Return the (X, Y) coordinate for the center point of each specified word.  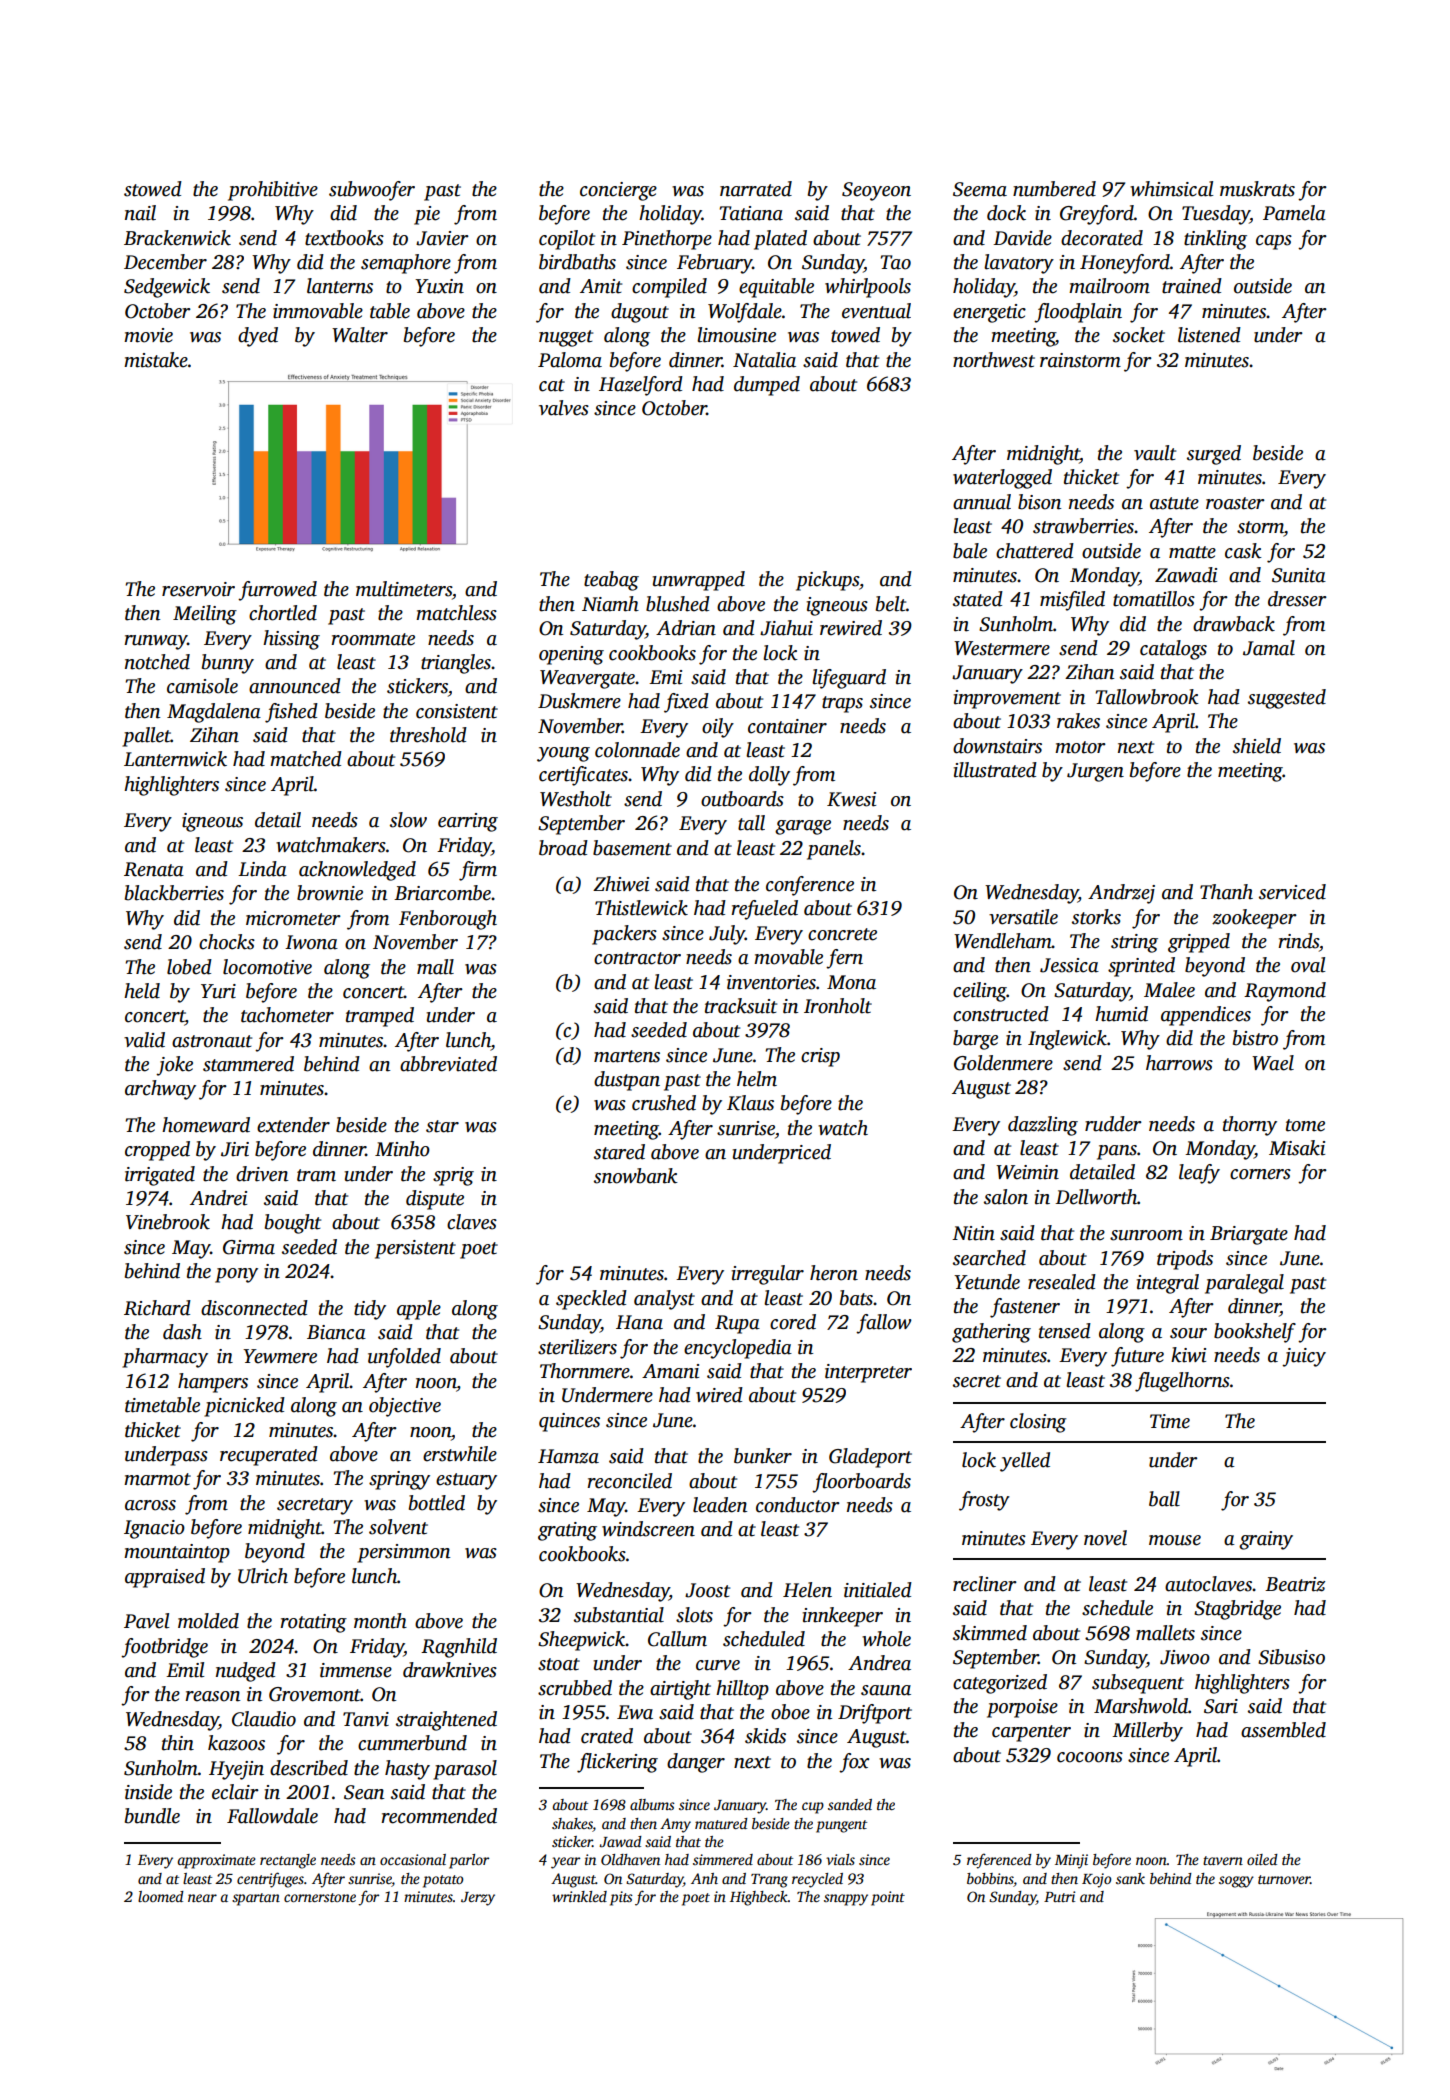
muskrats (1257, 189)
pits (621, 1898)
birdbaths (577, 262)
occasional (413, 1859)
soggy (1236, 1882)
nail (140, 213)
